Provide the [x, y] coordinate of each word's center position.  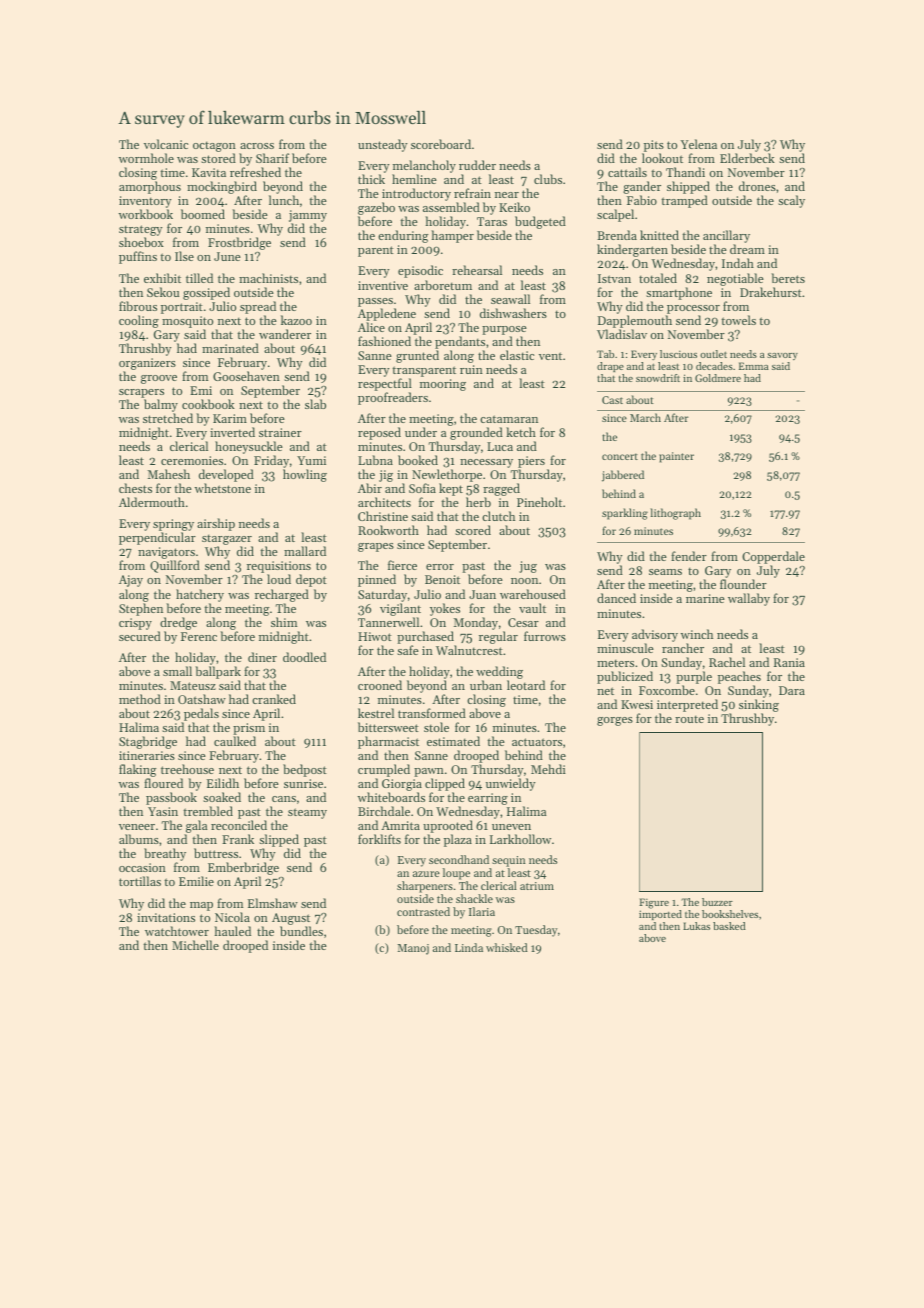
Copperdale [773, 557]
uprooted [448, 826]
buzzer [717, 902]
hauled [232, 931]
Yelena [699, 144]
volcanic [166, 144]
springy [173, 526]
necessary [486, 463]
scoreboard [441, 144]
